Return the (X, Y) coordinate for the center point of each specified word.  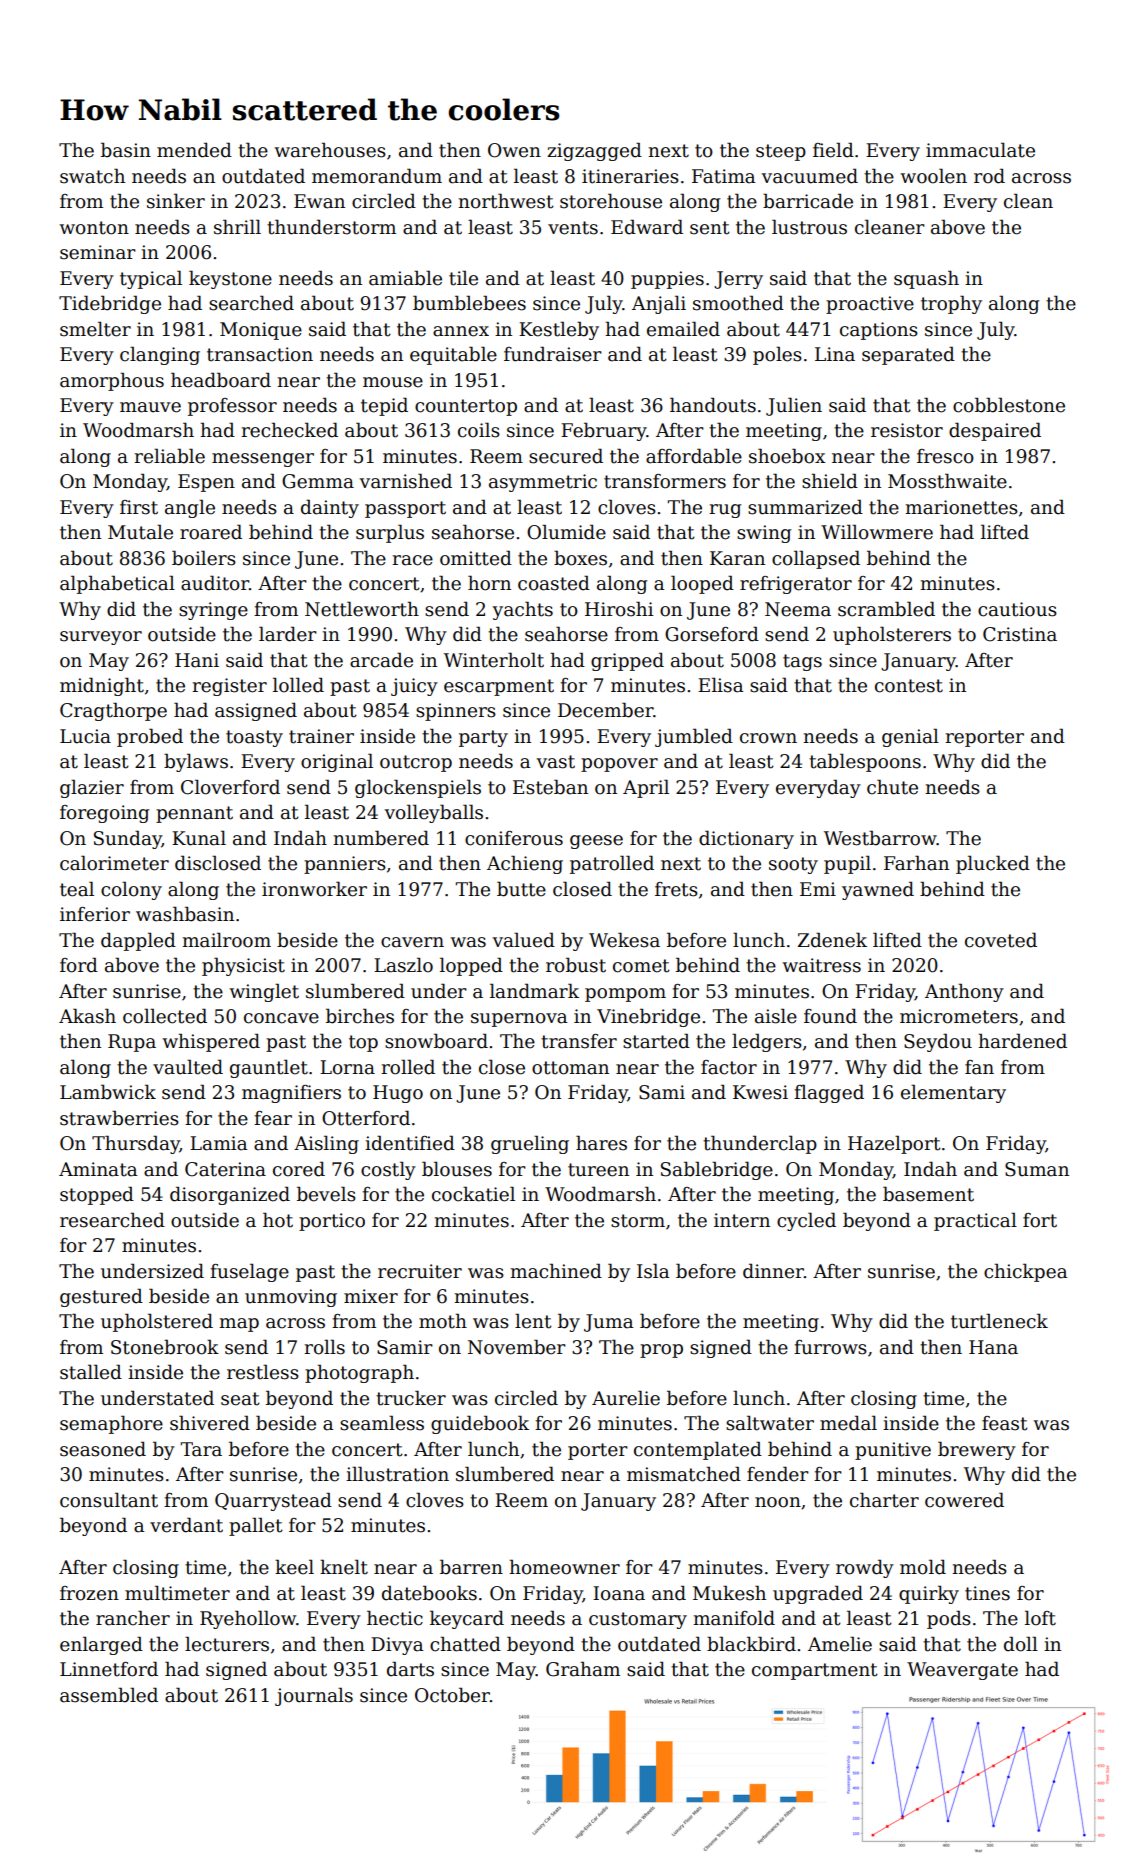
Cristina (1020, 634)
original (337, 762)
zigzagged (594, 151)
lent (533, 1321)
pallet (256, 1526)
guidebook (480, 1424)
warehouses (330, 150)
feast (1005, 1423)
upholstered (157, 1322)
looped (702, 584)
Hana (993, 1347)
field (833, 150)
